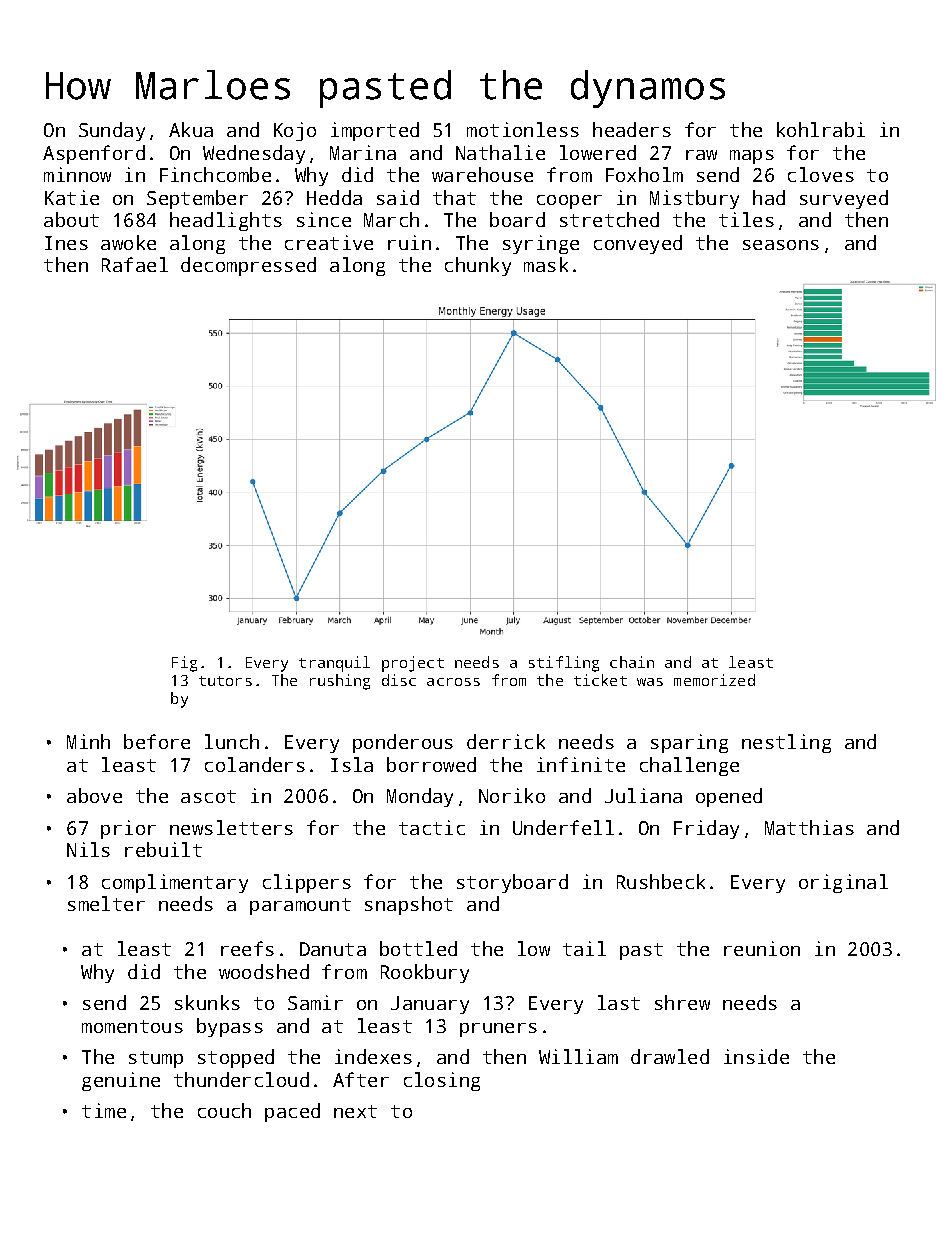 This page has height=1233, width=952. I want to click on headers, so click(632, 129).
